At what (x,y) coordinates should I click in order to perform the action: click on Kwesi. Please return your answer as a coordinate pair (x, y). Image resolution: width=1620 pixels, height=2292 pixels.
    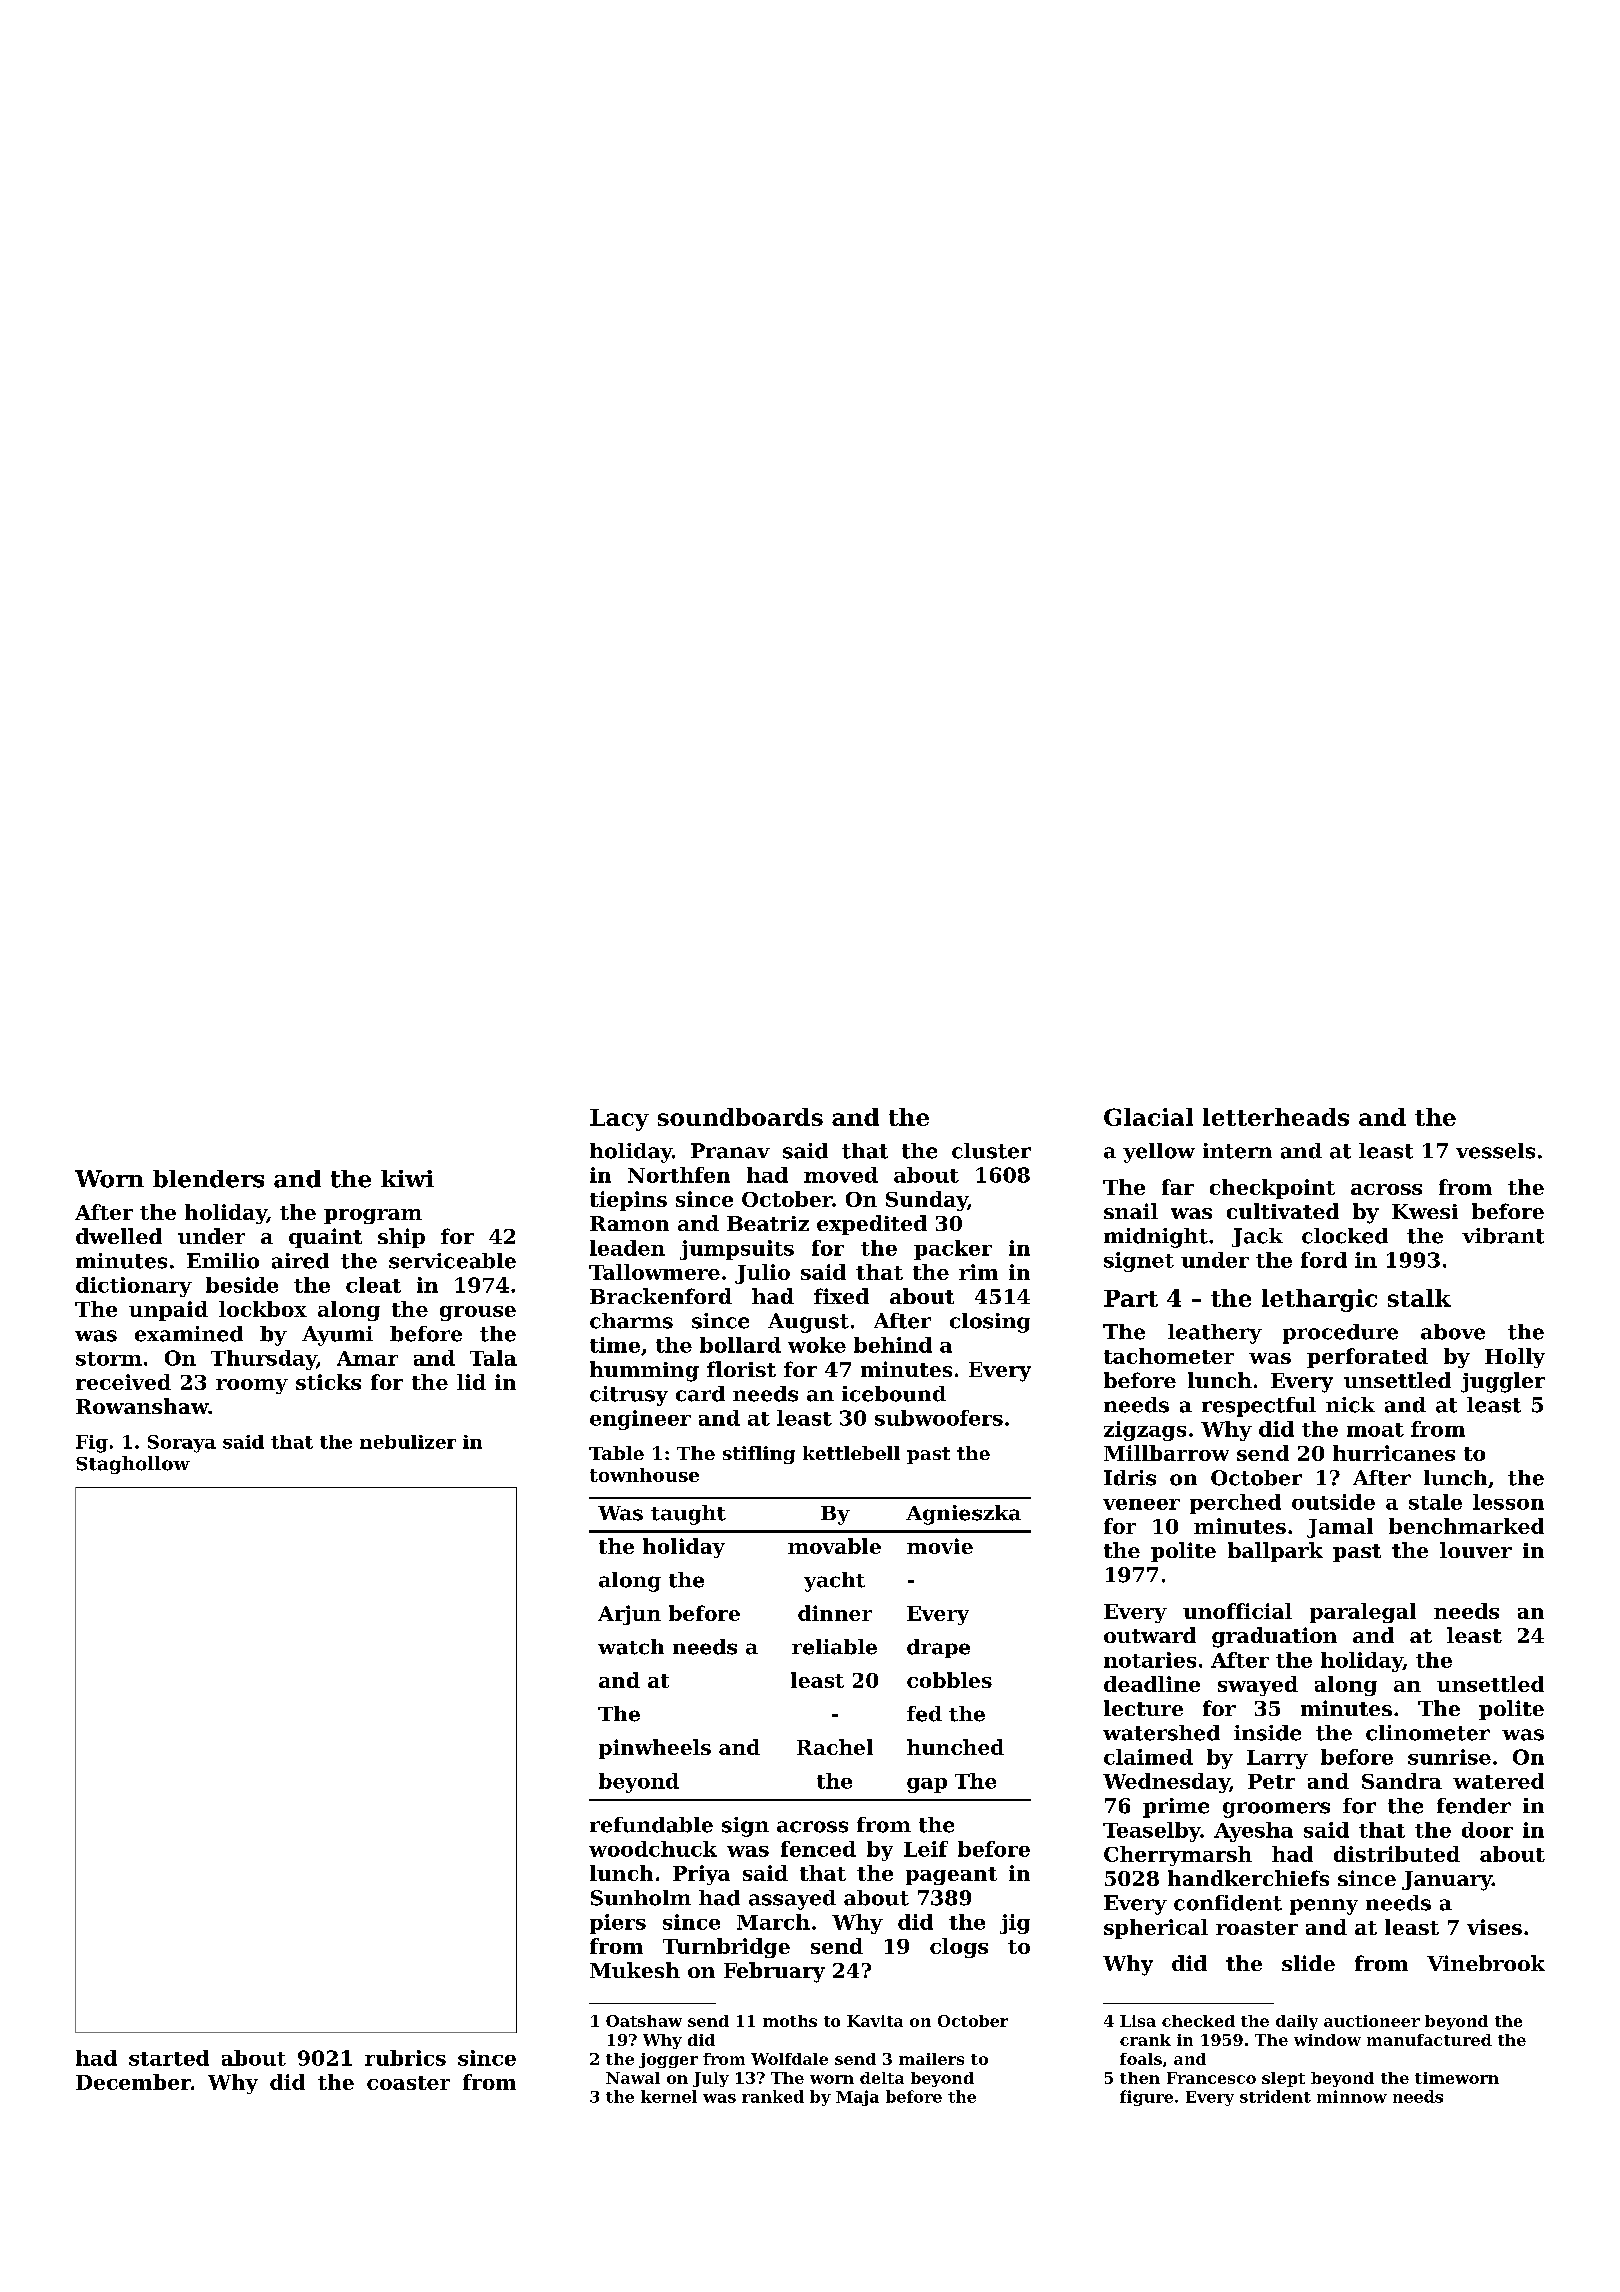
    Looking at the image, I should click on (1425, 1211).
